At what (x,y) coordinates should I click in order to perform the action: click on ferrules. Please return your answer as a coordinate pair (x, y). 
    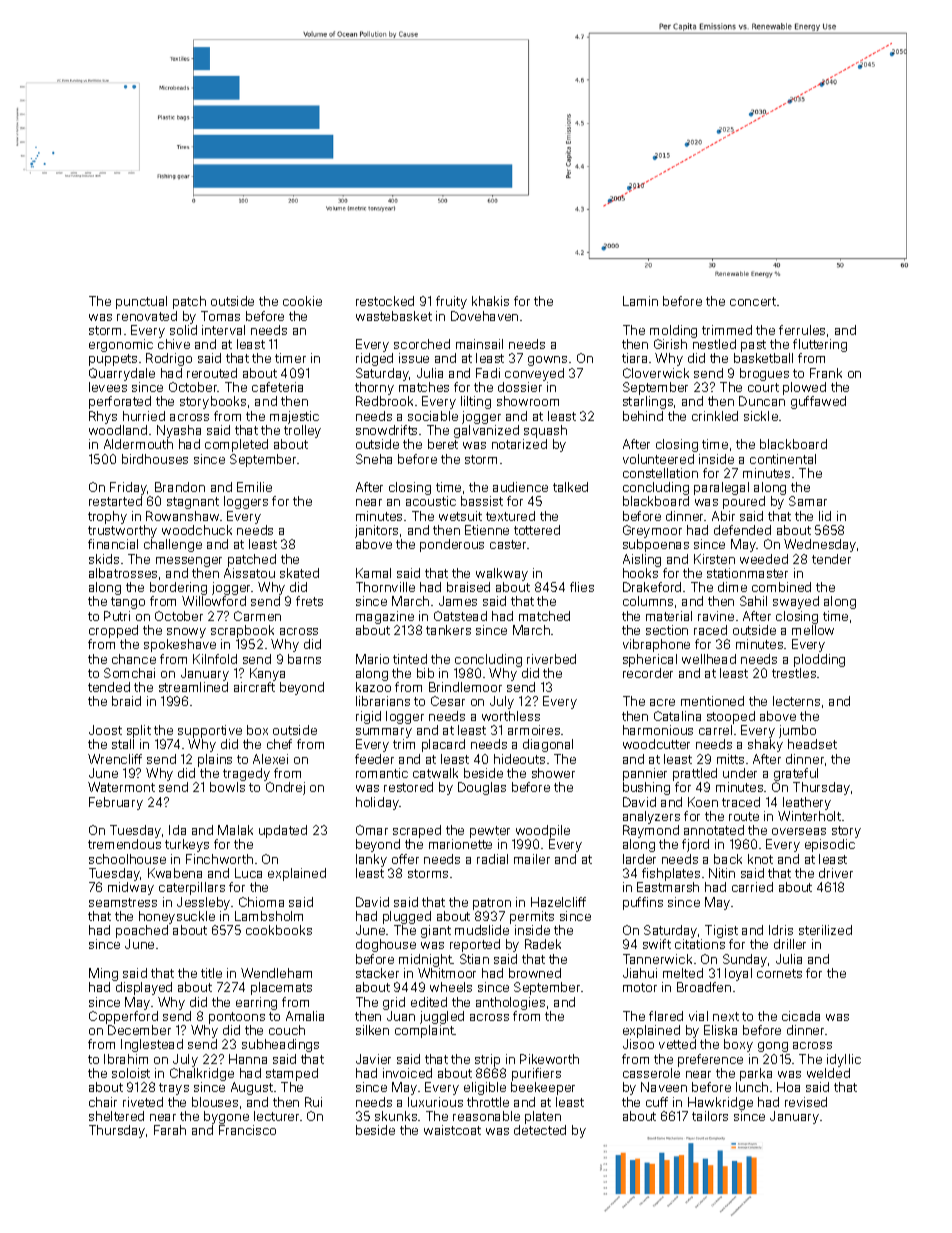
    Looking at the image, I should click on (802, 330).
